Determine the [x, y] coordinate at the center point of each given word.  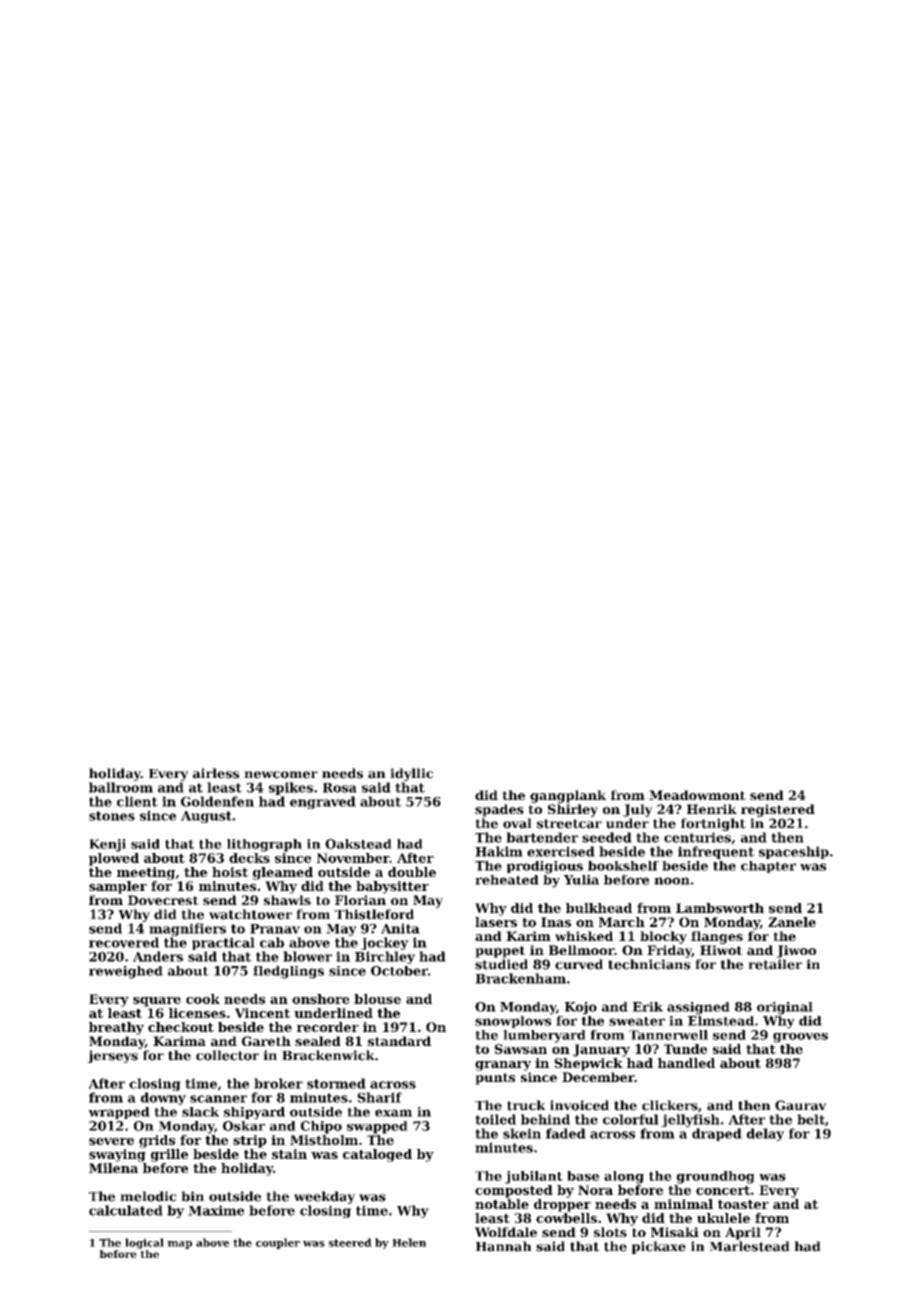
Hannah [503, 1246]
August [206, 817]
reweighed [126, 972]
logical [144, 1243]
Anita [400, 928]
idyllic [411, 774]
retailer [775, 964]
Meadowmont [697, 795]
